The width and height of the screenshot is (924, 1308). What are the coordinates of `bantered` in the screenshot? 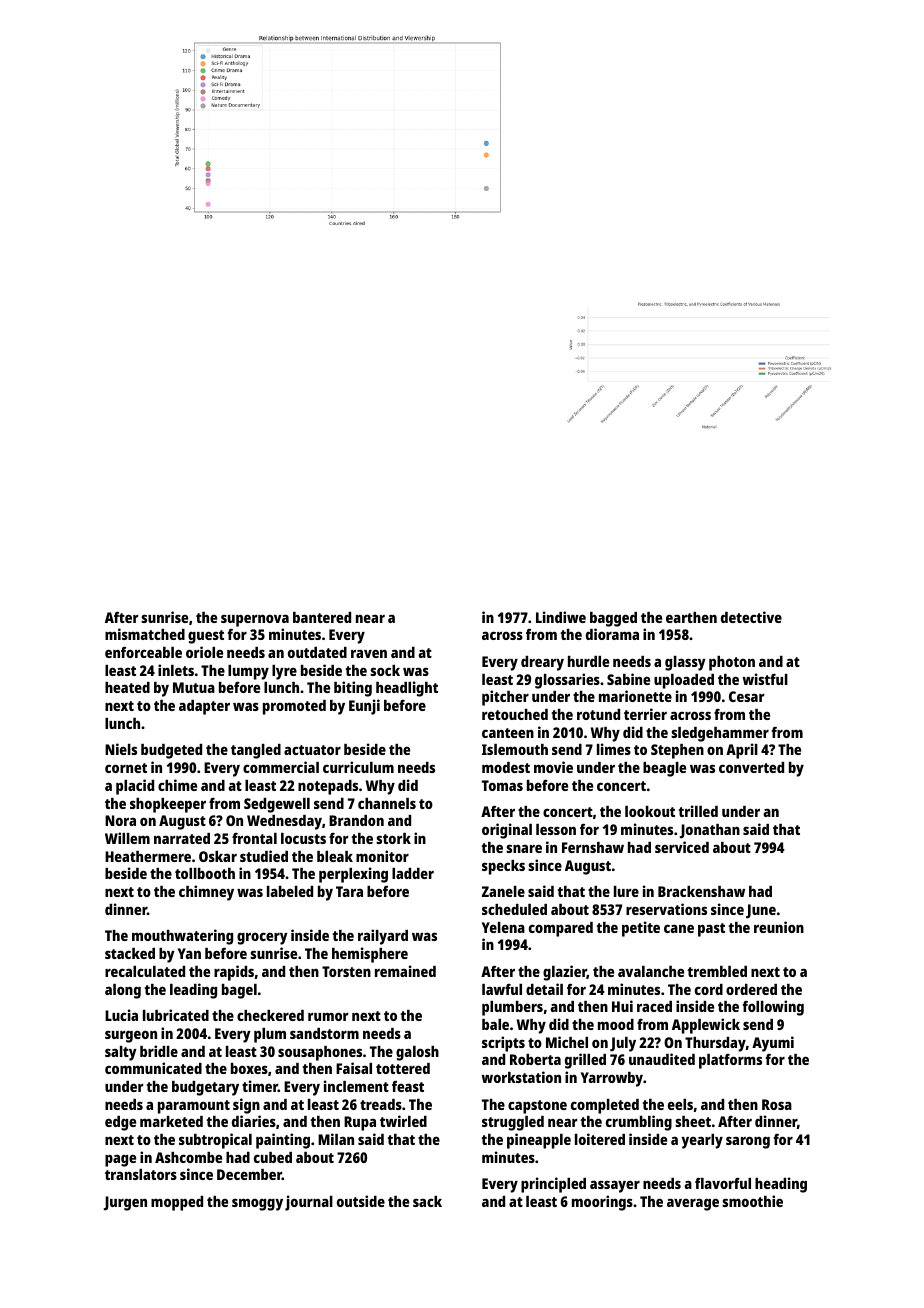 It's located at (322, 617).
